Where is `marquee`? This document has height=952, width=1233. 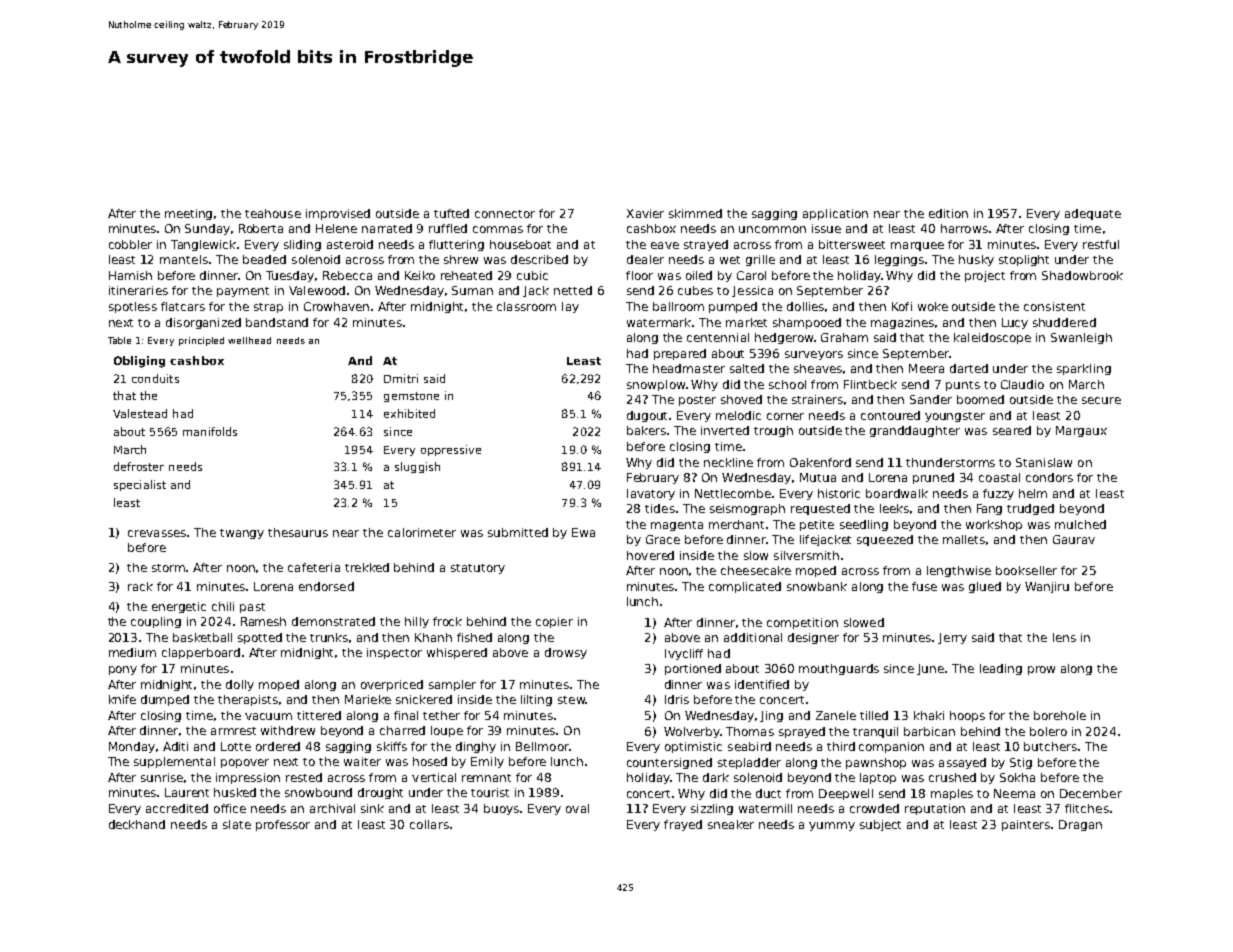 marquee is located at coordinates (917, 246).
